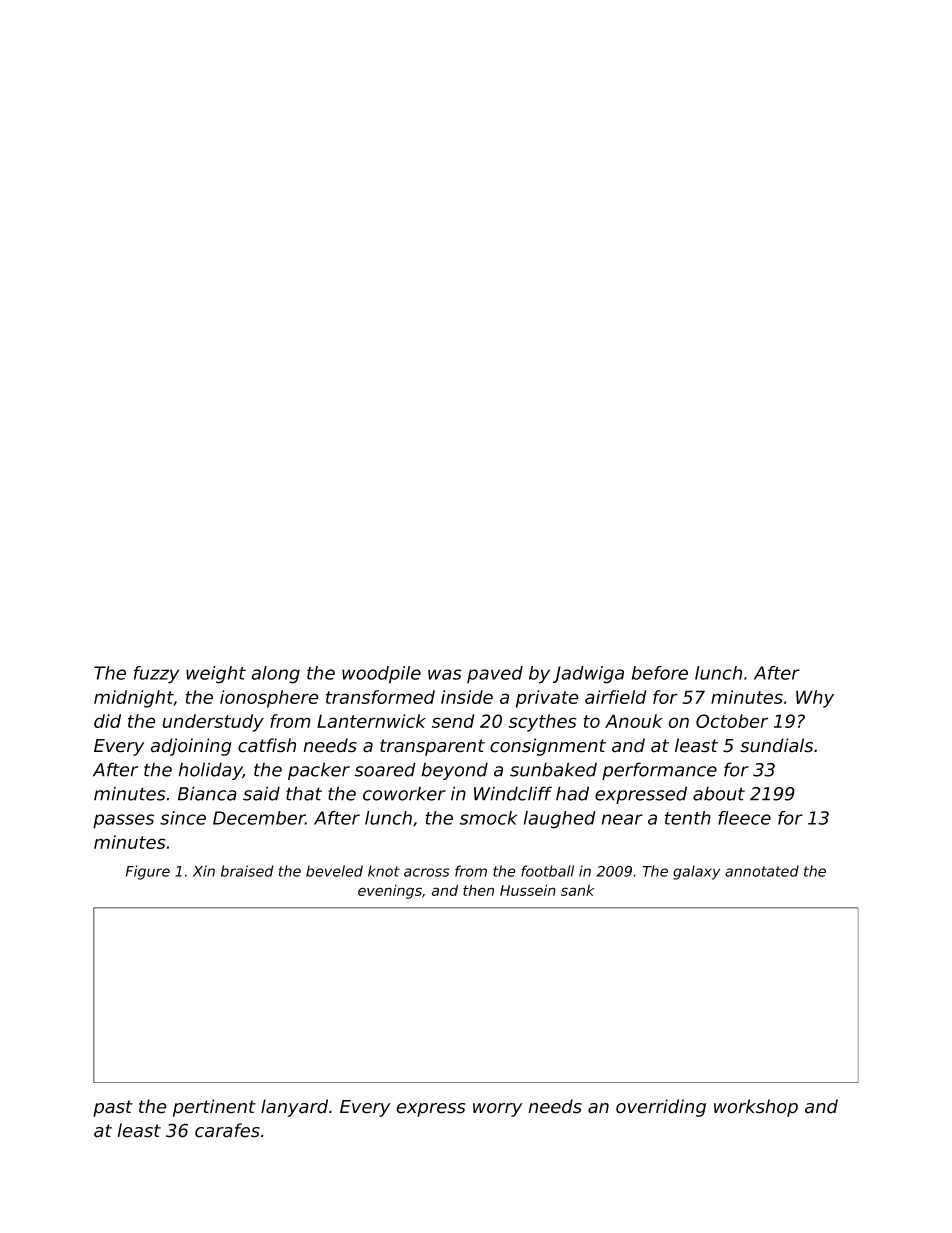 This screenshot has width=952, height=1233. Describe the element at coordinates (113, 1108) in the screenshot. I see `past` at that location.
